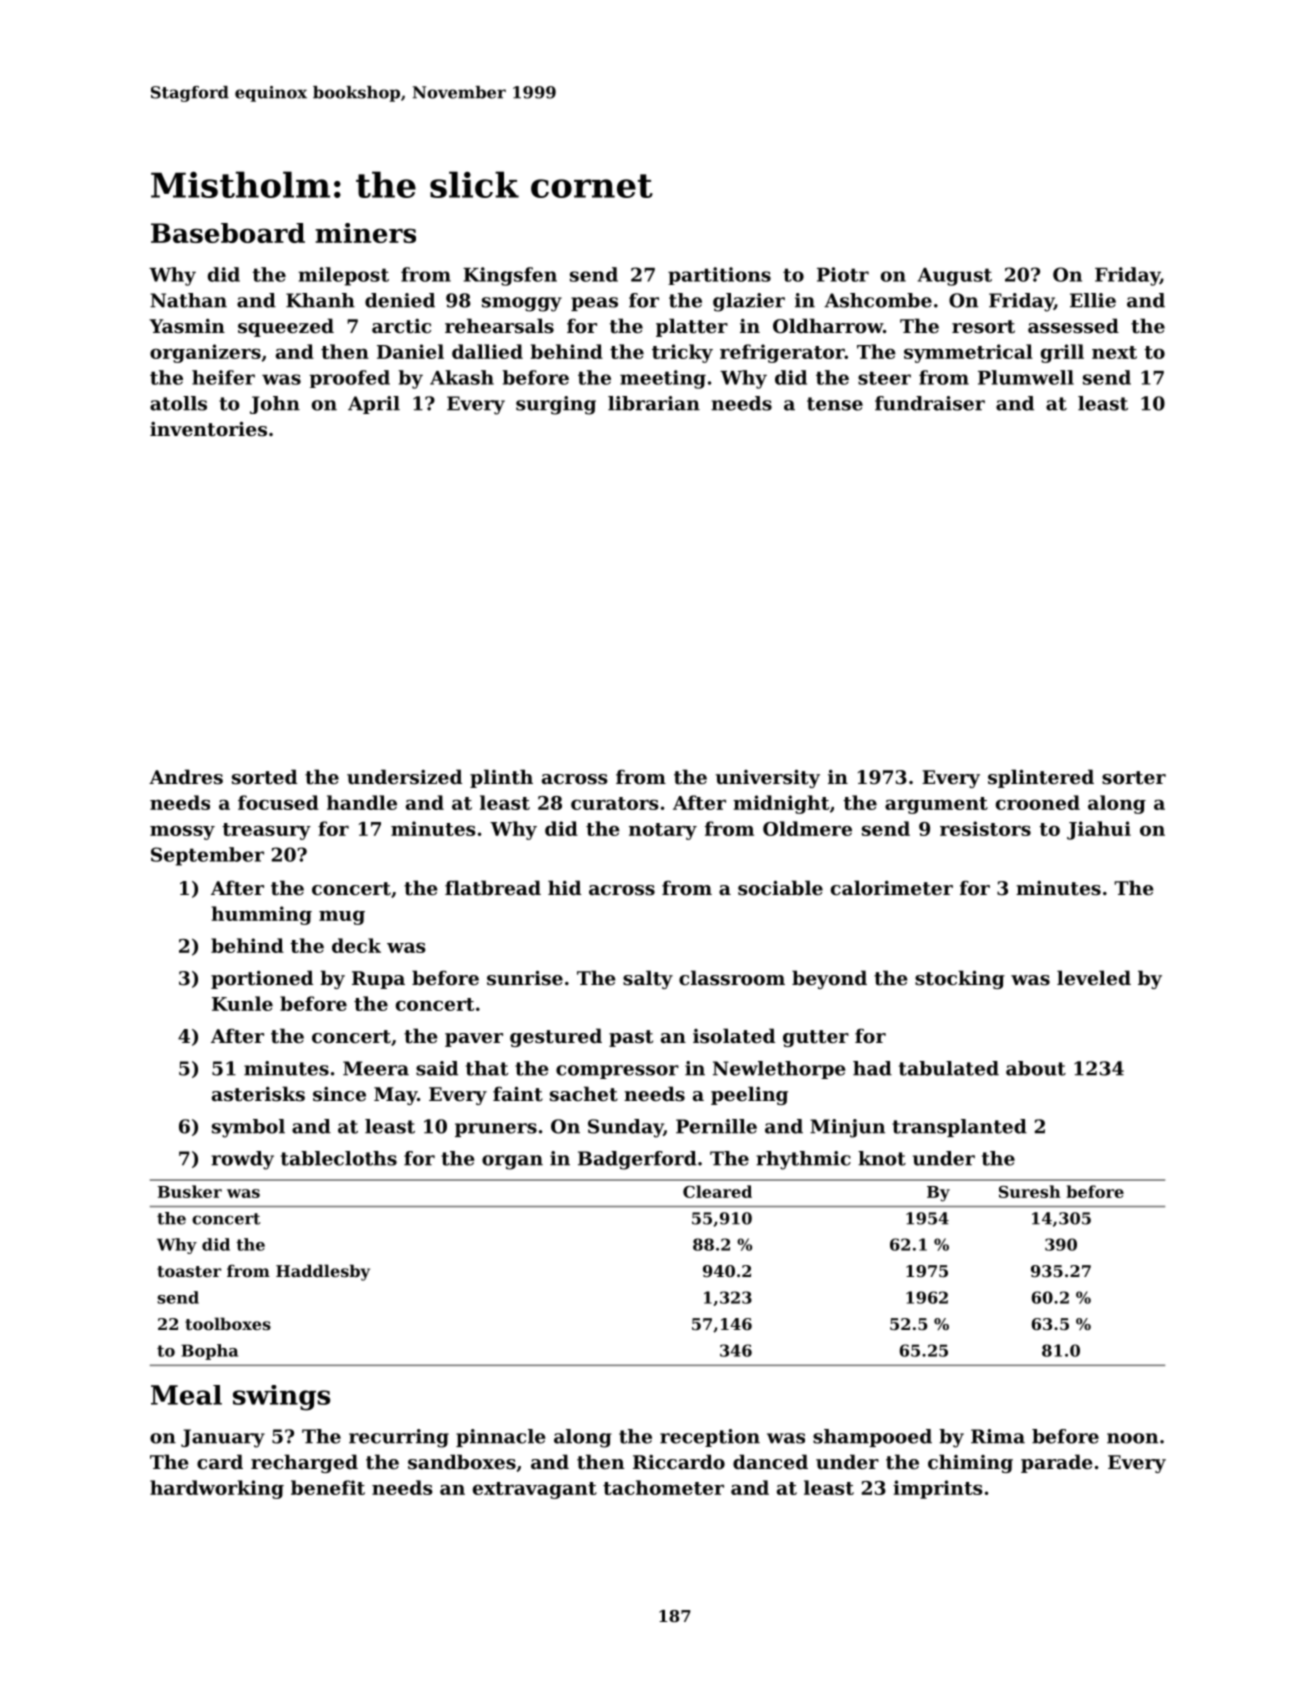 The width and height of the image is (1315, 1702). What do you see at coordinates (182, 833) in the image?
I see `mossy` at bounding box center [182, 833].
